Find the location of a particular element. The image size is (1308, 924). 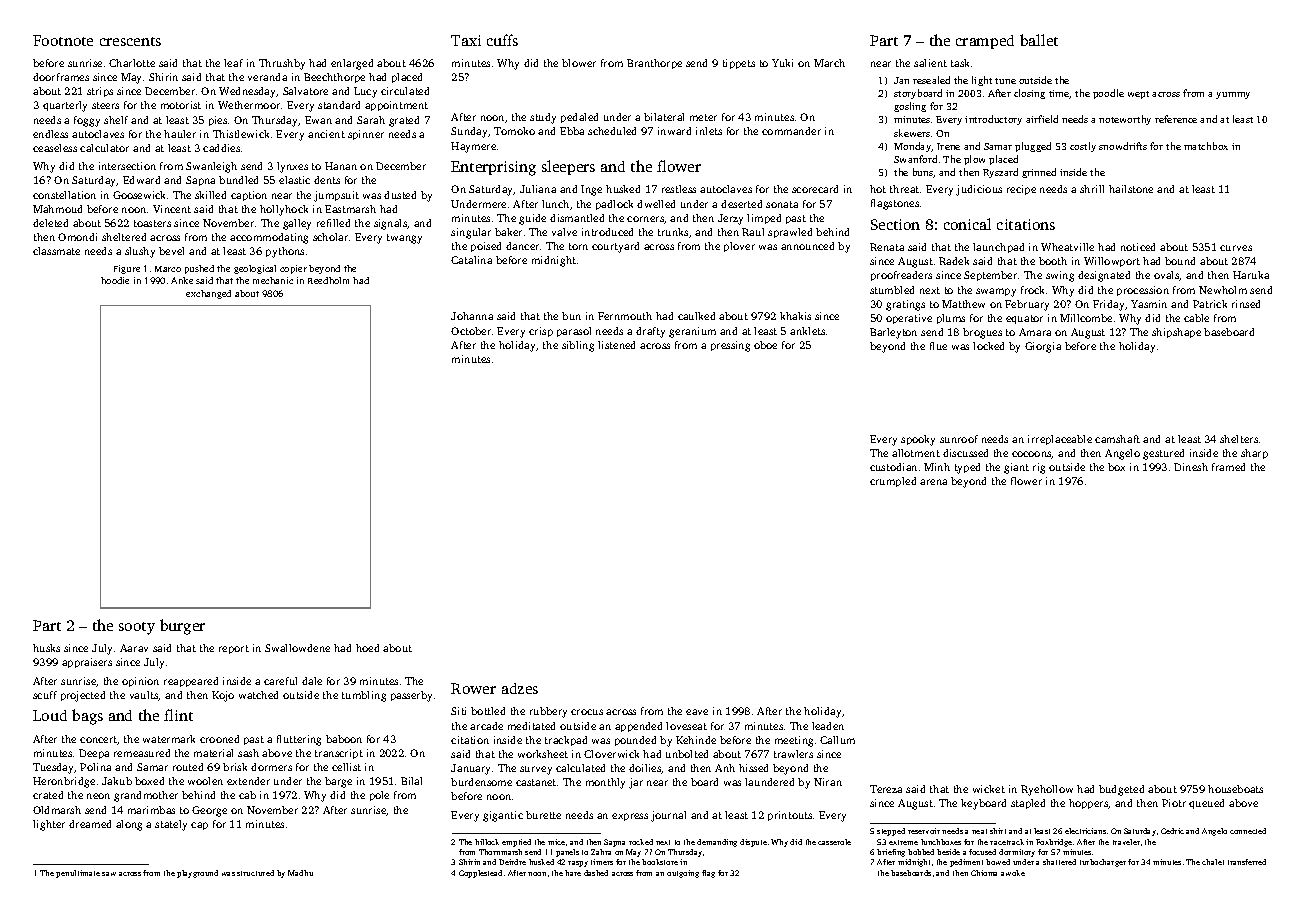

Vincent is located at coordinates (172, 209).
